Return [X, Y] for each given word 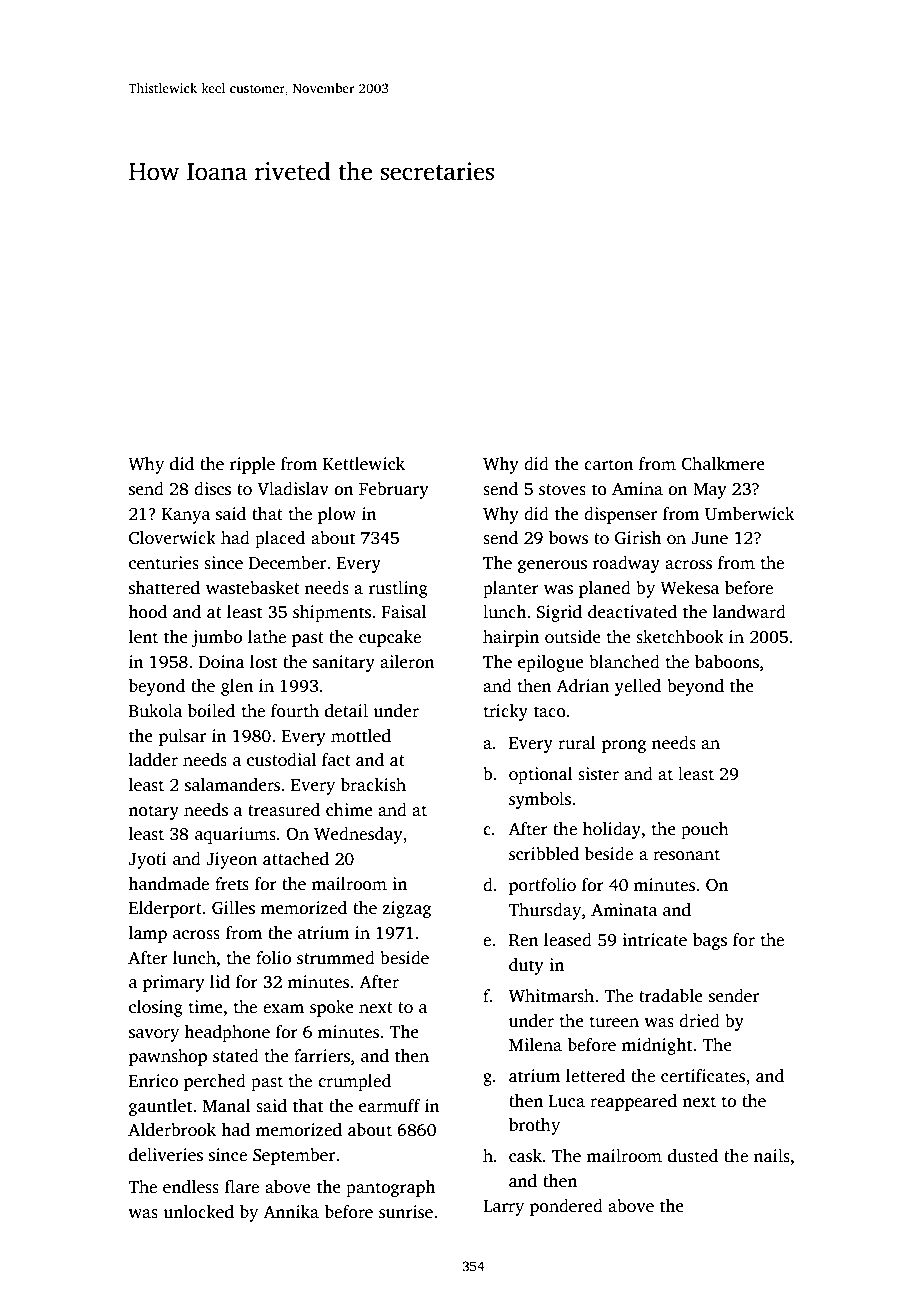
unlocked [199, 1212]
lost [263, 662]
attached [296, 859]
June [709, 538]
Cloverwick [172, 538]
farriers [322, 1056]
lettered [595, 1076]
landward [749, 612]
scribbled [544, 854]
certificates [703, 1076]
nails [772, 1156]
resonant [686, 855]
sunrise [406, 1212]
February [394, 490]
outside [573, 637]
